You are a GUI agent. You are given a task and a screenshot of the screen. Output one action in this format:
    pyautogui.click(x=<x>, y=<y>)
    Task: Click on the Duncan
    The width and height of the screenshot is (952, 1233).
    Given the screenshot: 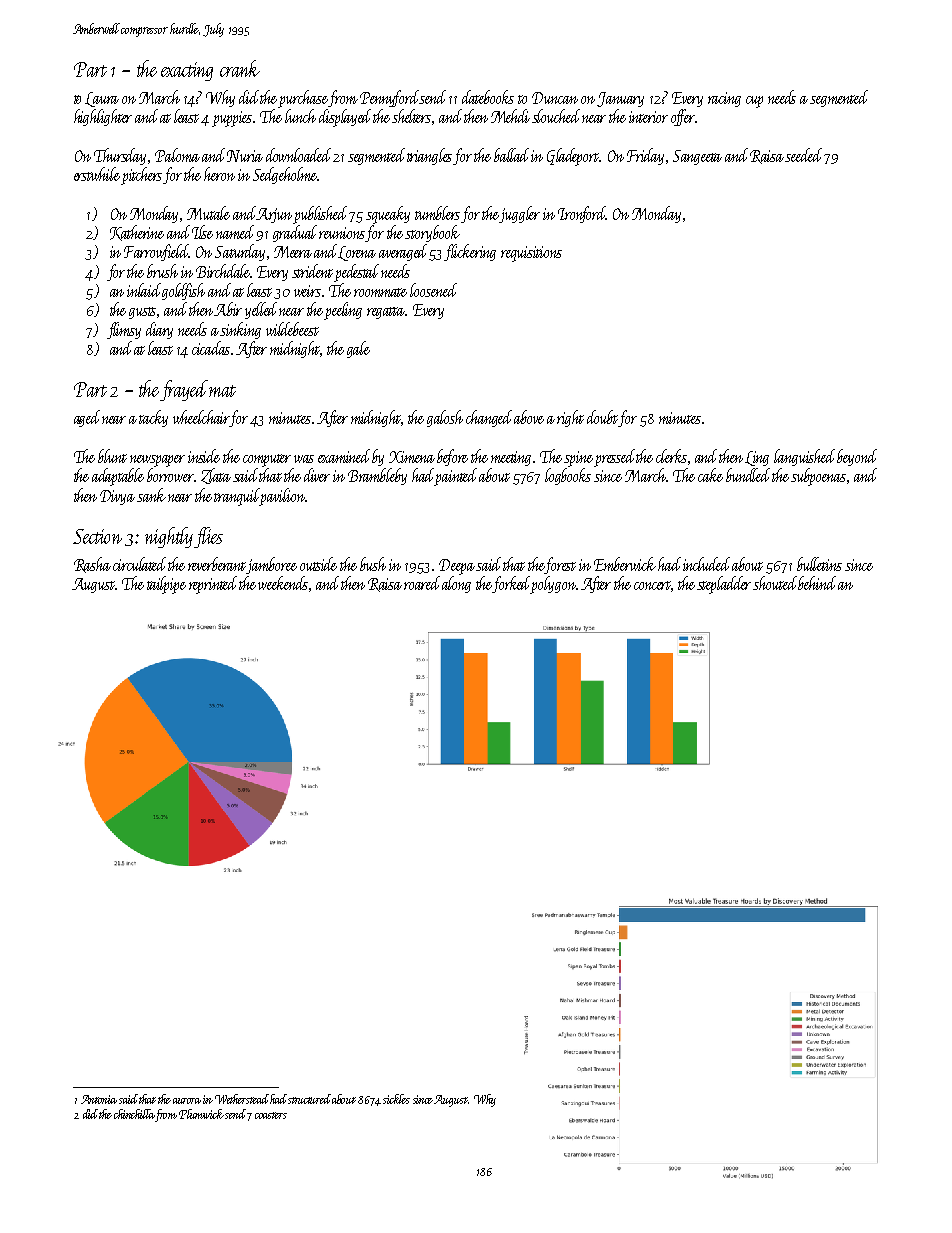 What is the action you would take?
    pyautogui.click(x=555, y=98)
